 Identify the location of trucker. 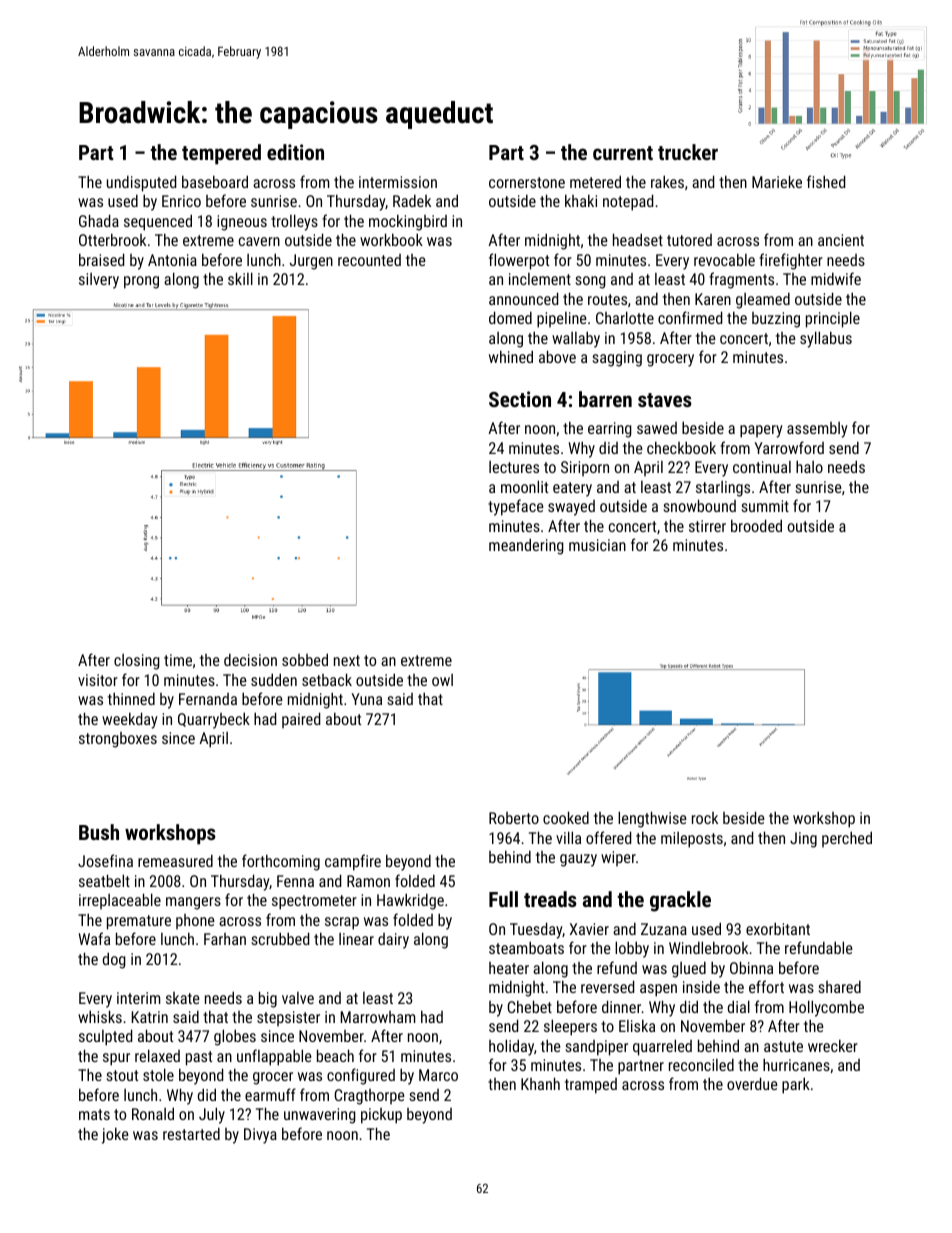
(688, 152).
